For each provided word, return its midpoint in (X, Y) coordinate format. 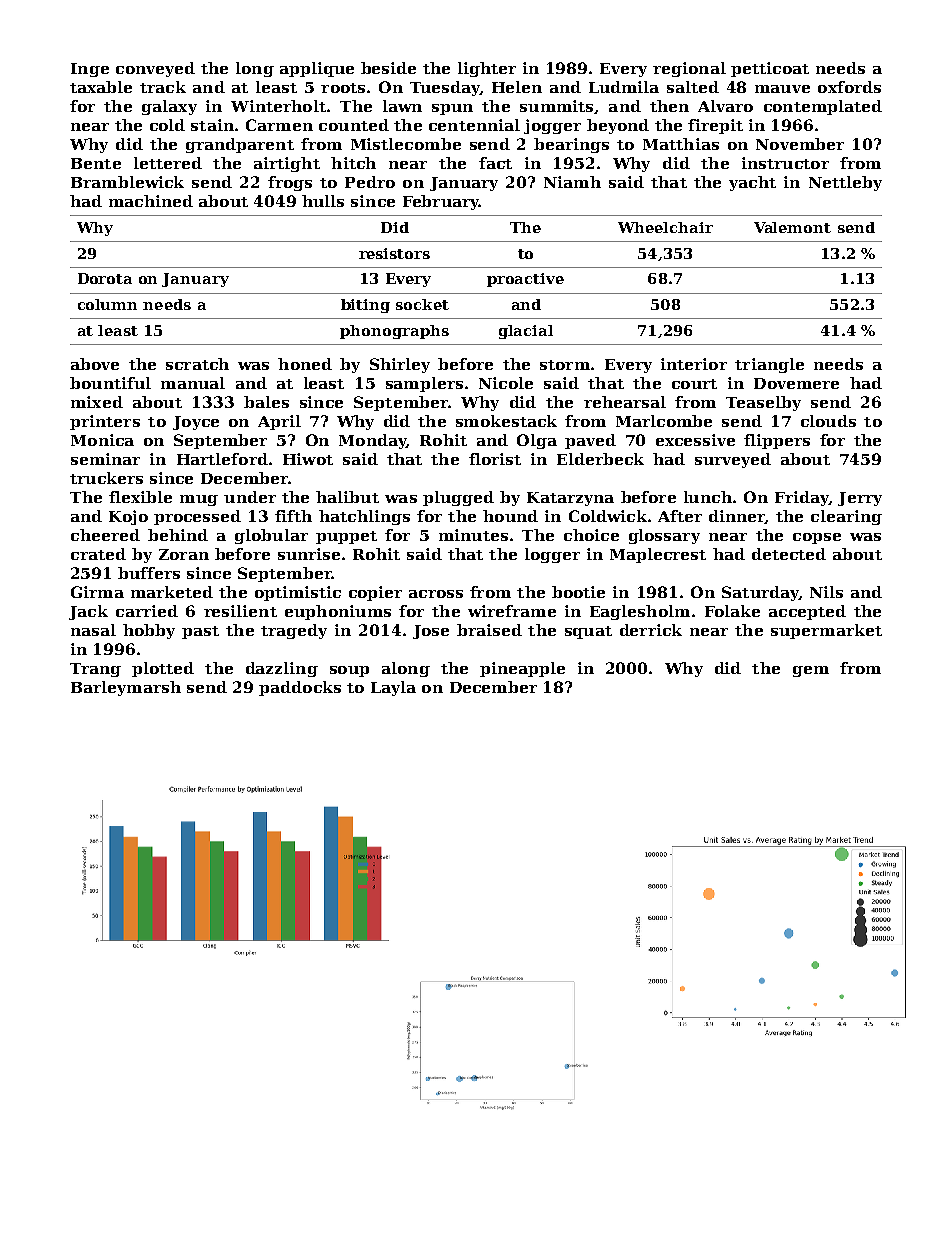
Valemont (792, 227)
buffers (149, 573)
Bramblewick (127, 182)
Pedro (370, 182)
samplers (424, 384)
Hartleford (222, 459)
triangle (769, 365)
